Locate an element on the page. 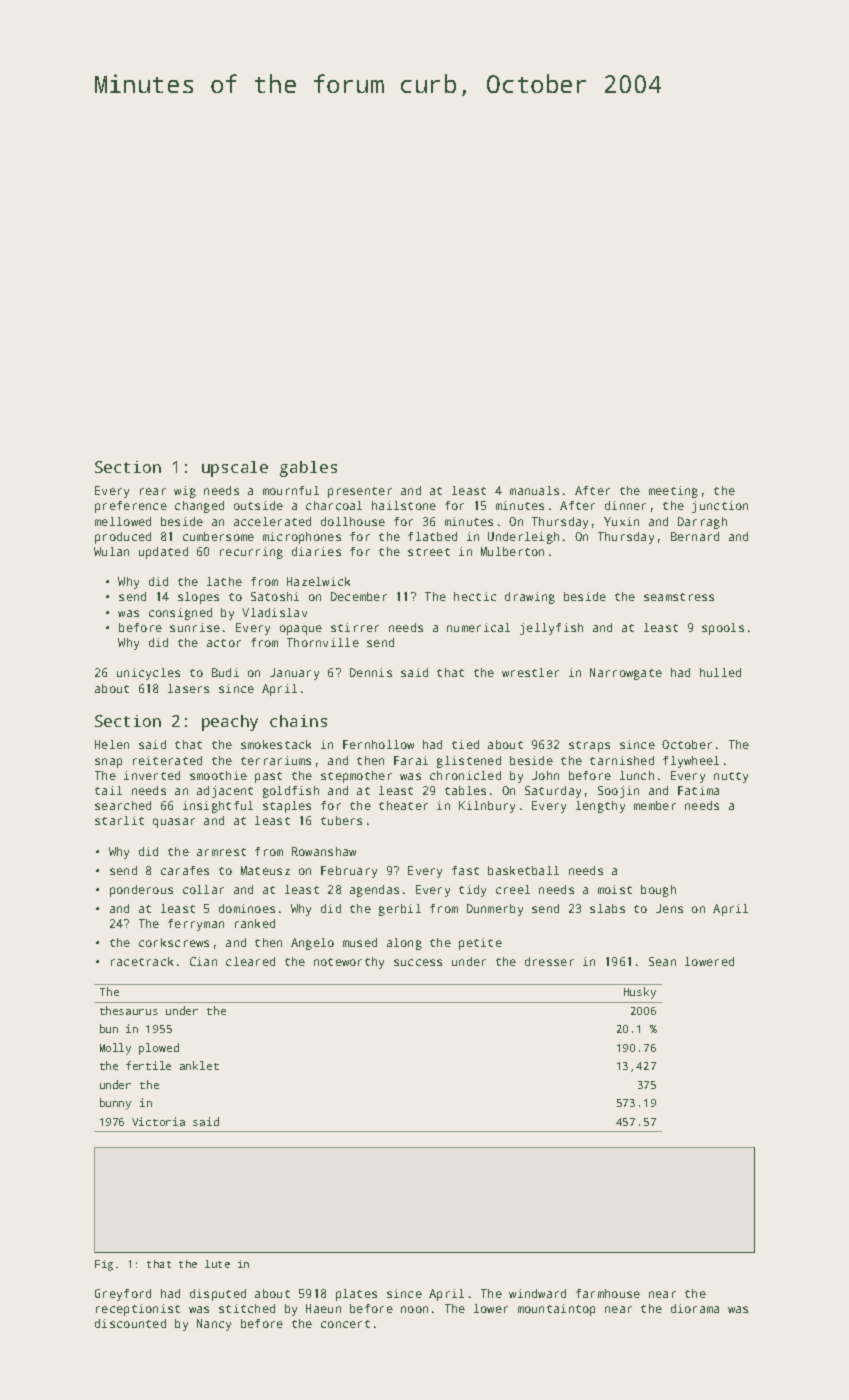 This image has height=1400, width=849. discounted is located at coordinates (130, 1323).
